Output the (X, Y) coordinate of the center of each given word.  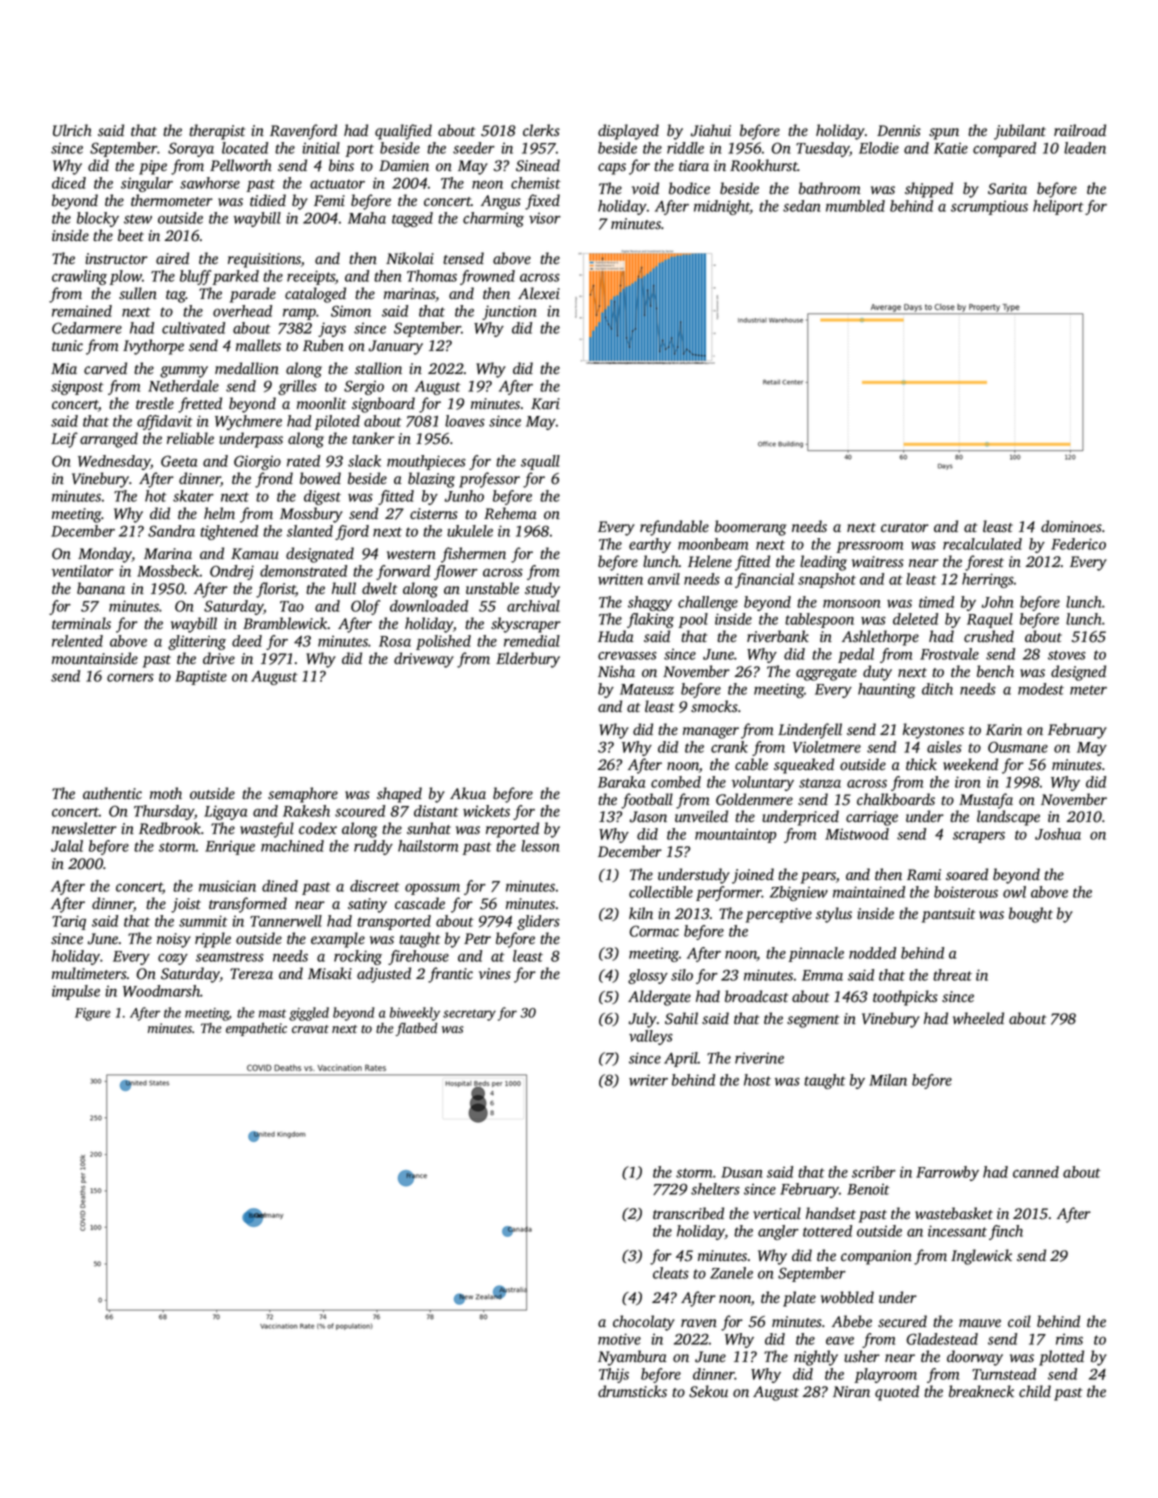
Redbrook (170, 828)
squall (540, 462)
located (245, 148)
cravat (310, 1029)
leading (823, 563)
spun (944, 134)
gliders (538, 922)
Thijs (614, 1375)
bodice (689, 188)
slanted (310, 531)
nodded (872, 953)
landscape (1008, 818)
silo (682, 975)
